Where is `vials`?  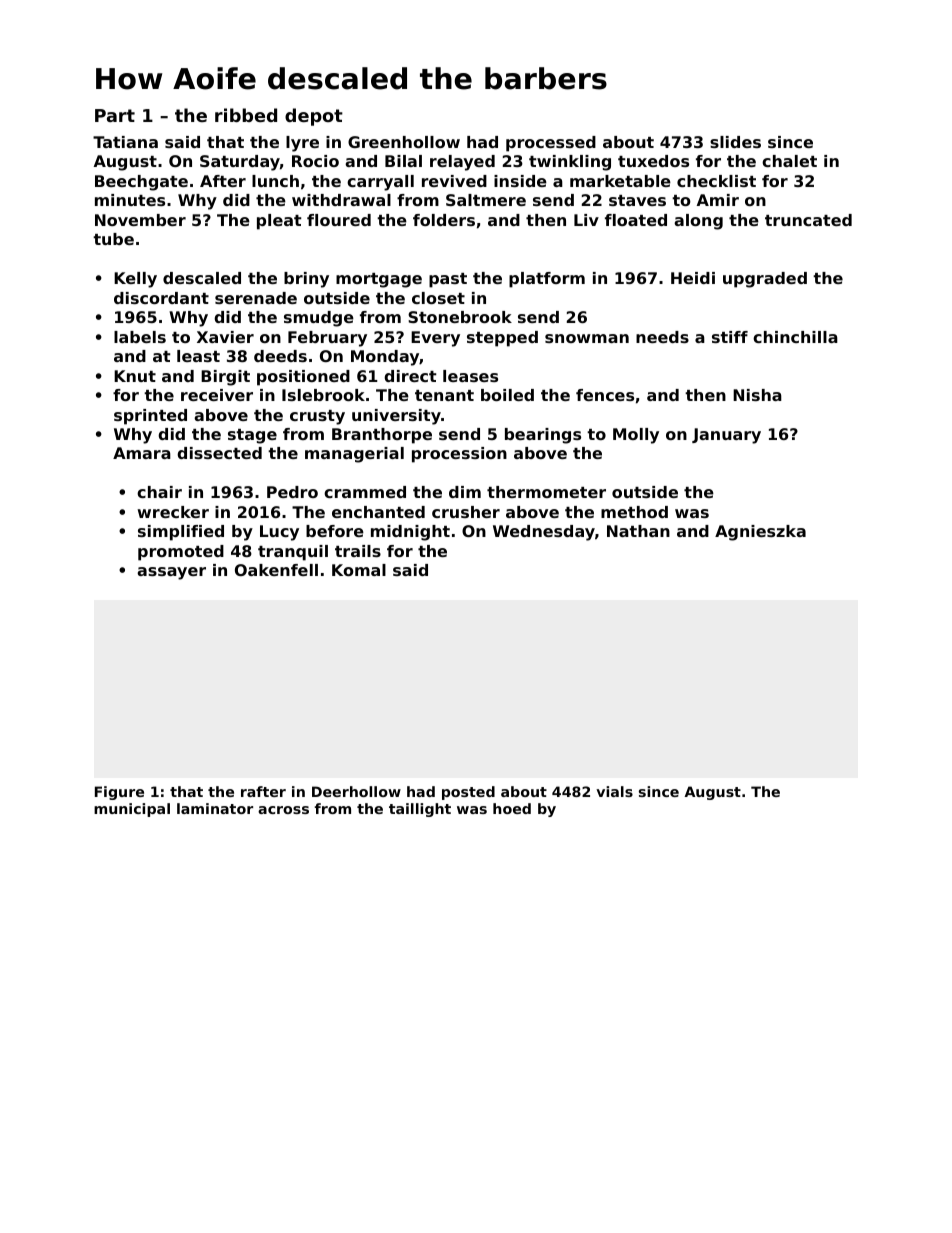 vials is located at coordinates (614, 791).
